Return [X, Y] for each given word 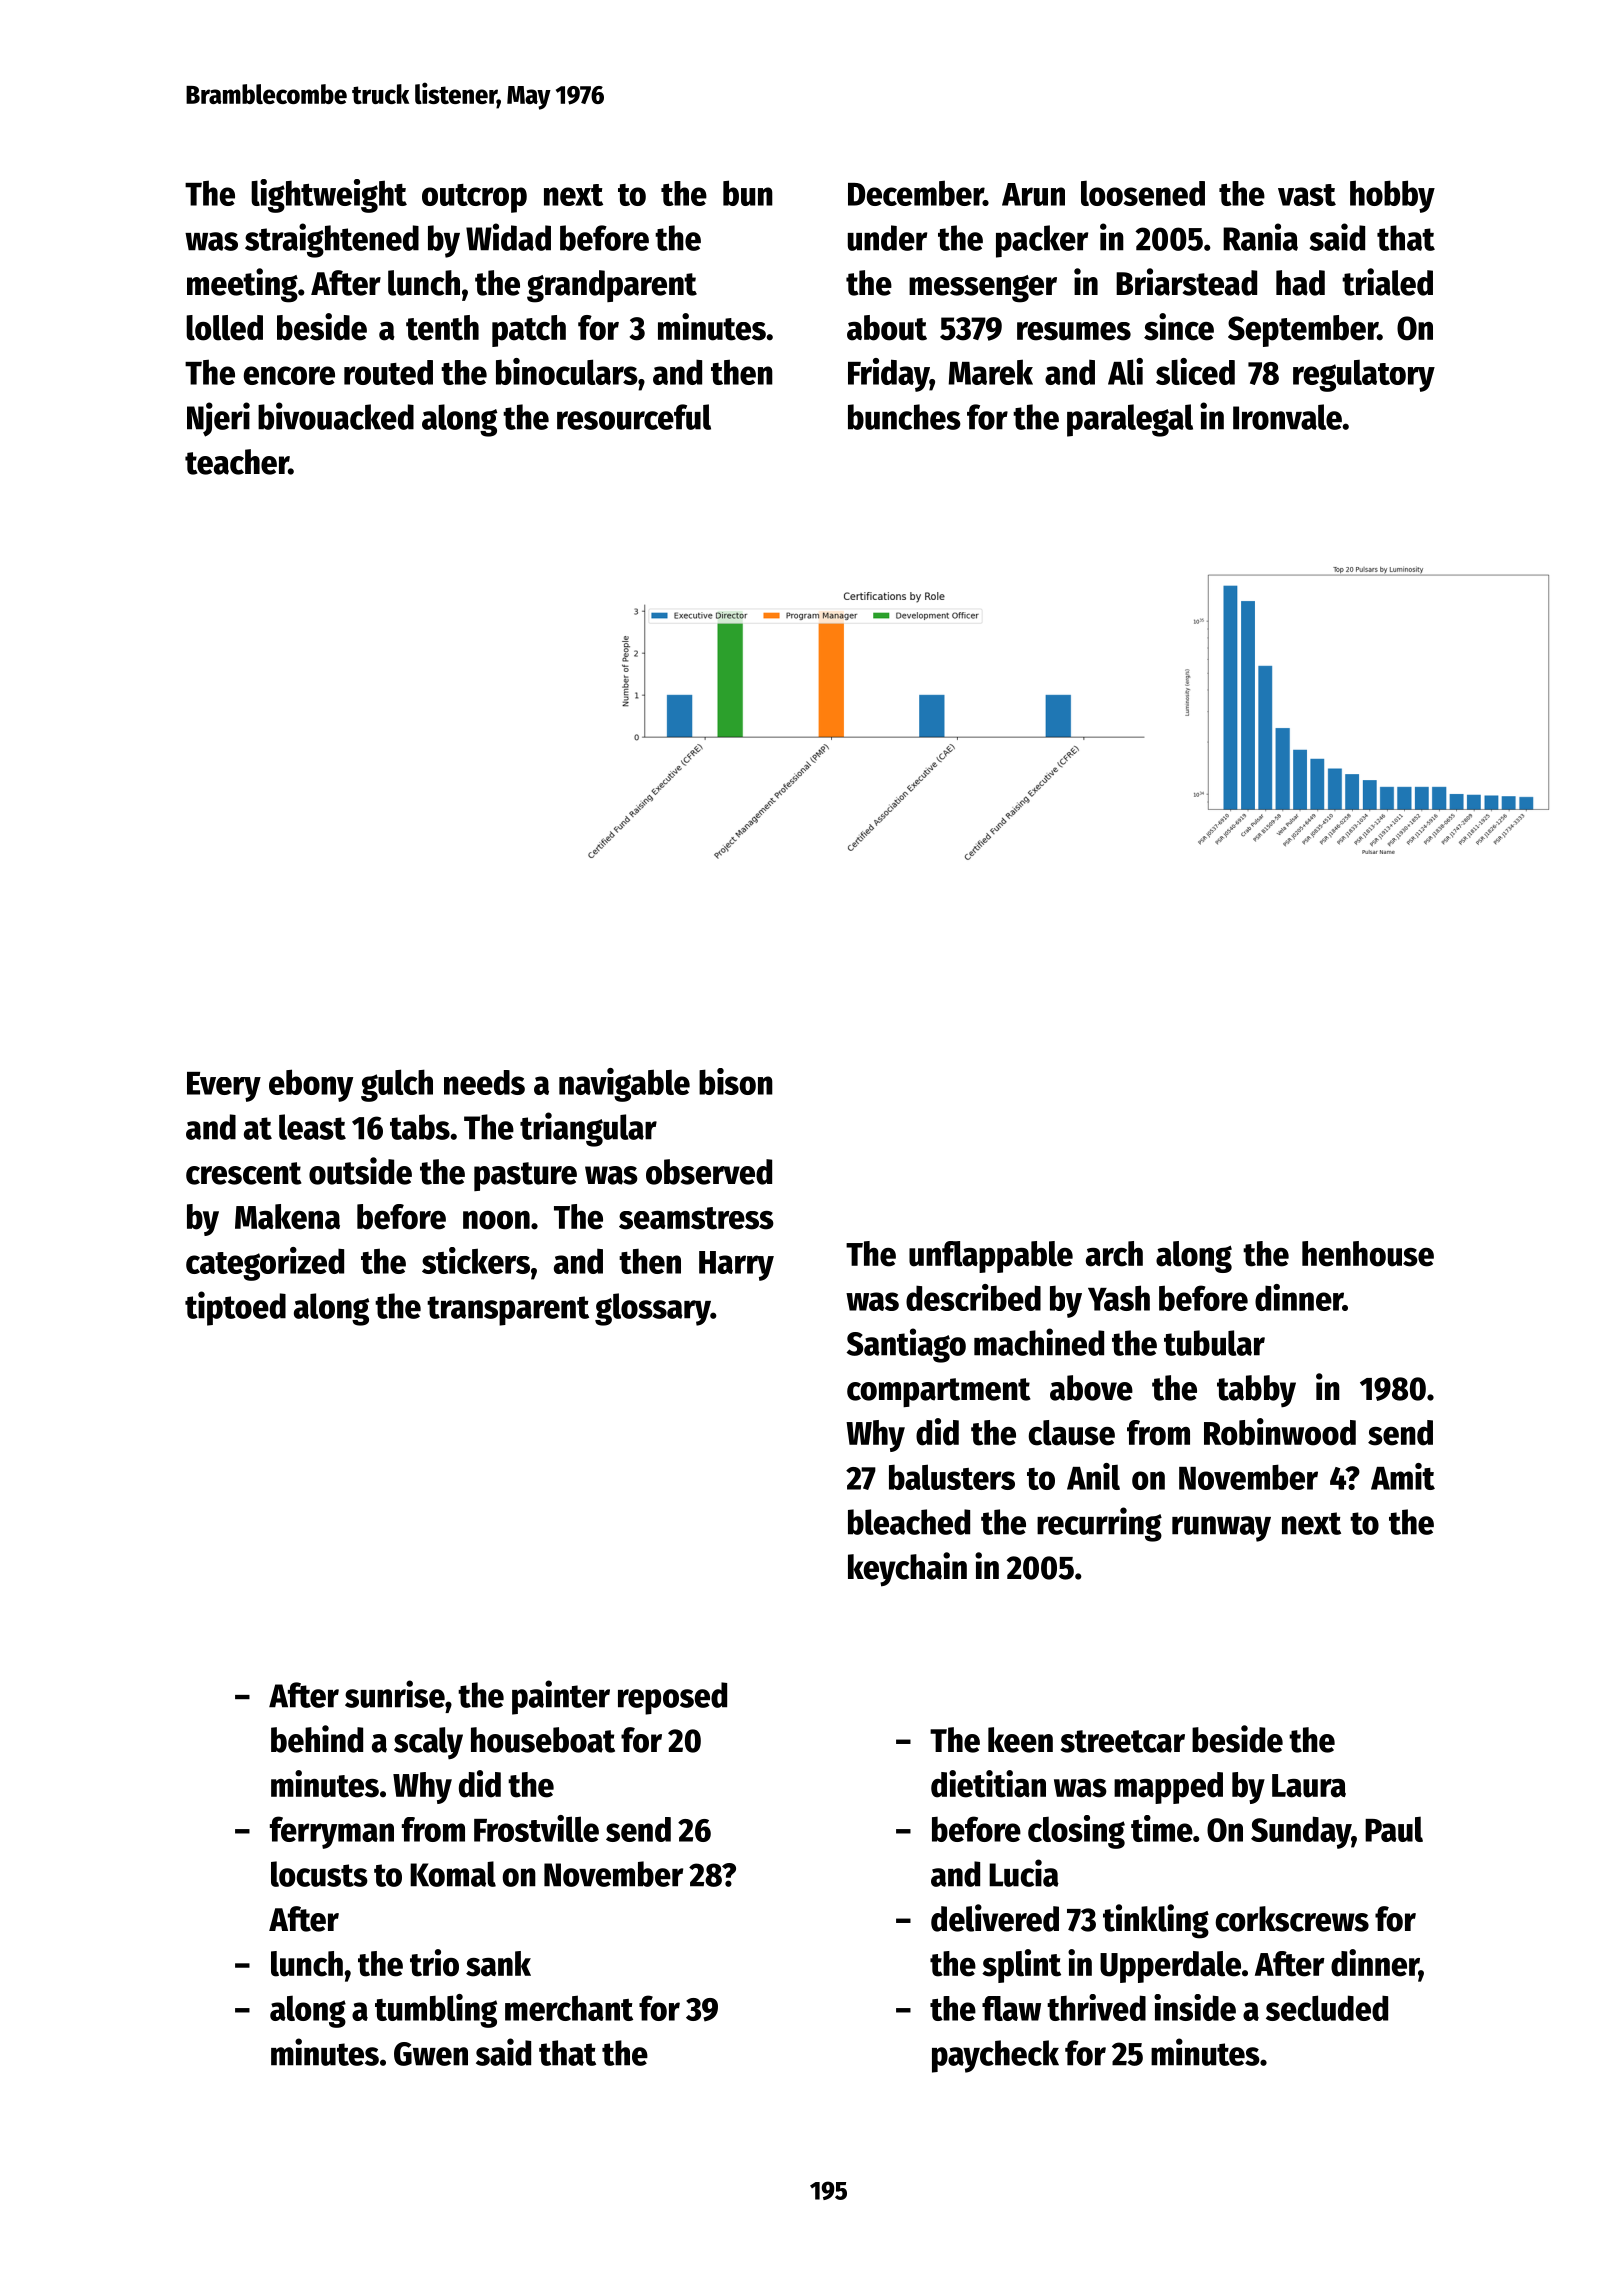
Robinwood [1280, 1432]
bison [736, 1081]
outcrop [474, 198]
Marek [990, 372]
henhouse [1368, 1254]
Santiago [906, 1345]
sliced [1195, 371]
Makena [287, 1217]
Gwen [431, 2054]
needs [484, 1082]
